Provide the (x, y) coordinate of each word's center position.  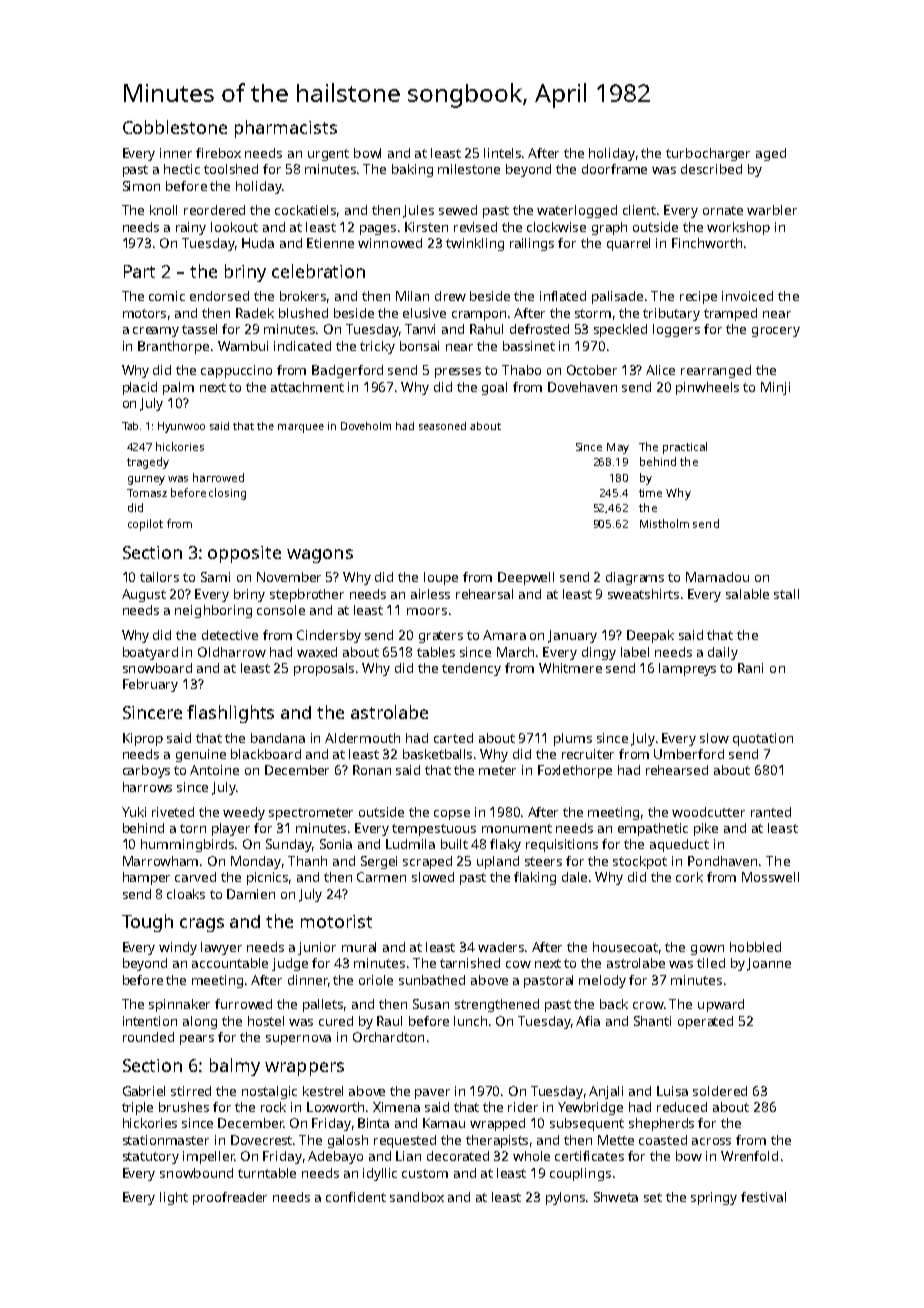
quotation (763, 739)
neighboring (213, 611)
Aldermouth (362, 738)
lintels (502, 153)
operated (705, 1022)
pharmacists (286, 129)
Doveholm (366, 426)
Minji (775, 388)
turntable (267, 1173)
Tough (147, 923)
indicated (302, 346)
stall (786, 594)
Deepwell (526, 578)
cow (518, 964)
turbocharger (708, 154)
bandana (278, 738)
